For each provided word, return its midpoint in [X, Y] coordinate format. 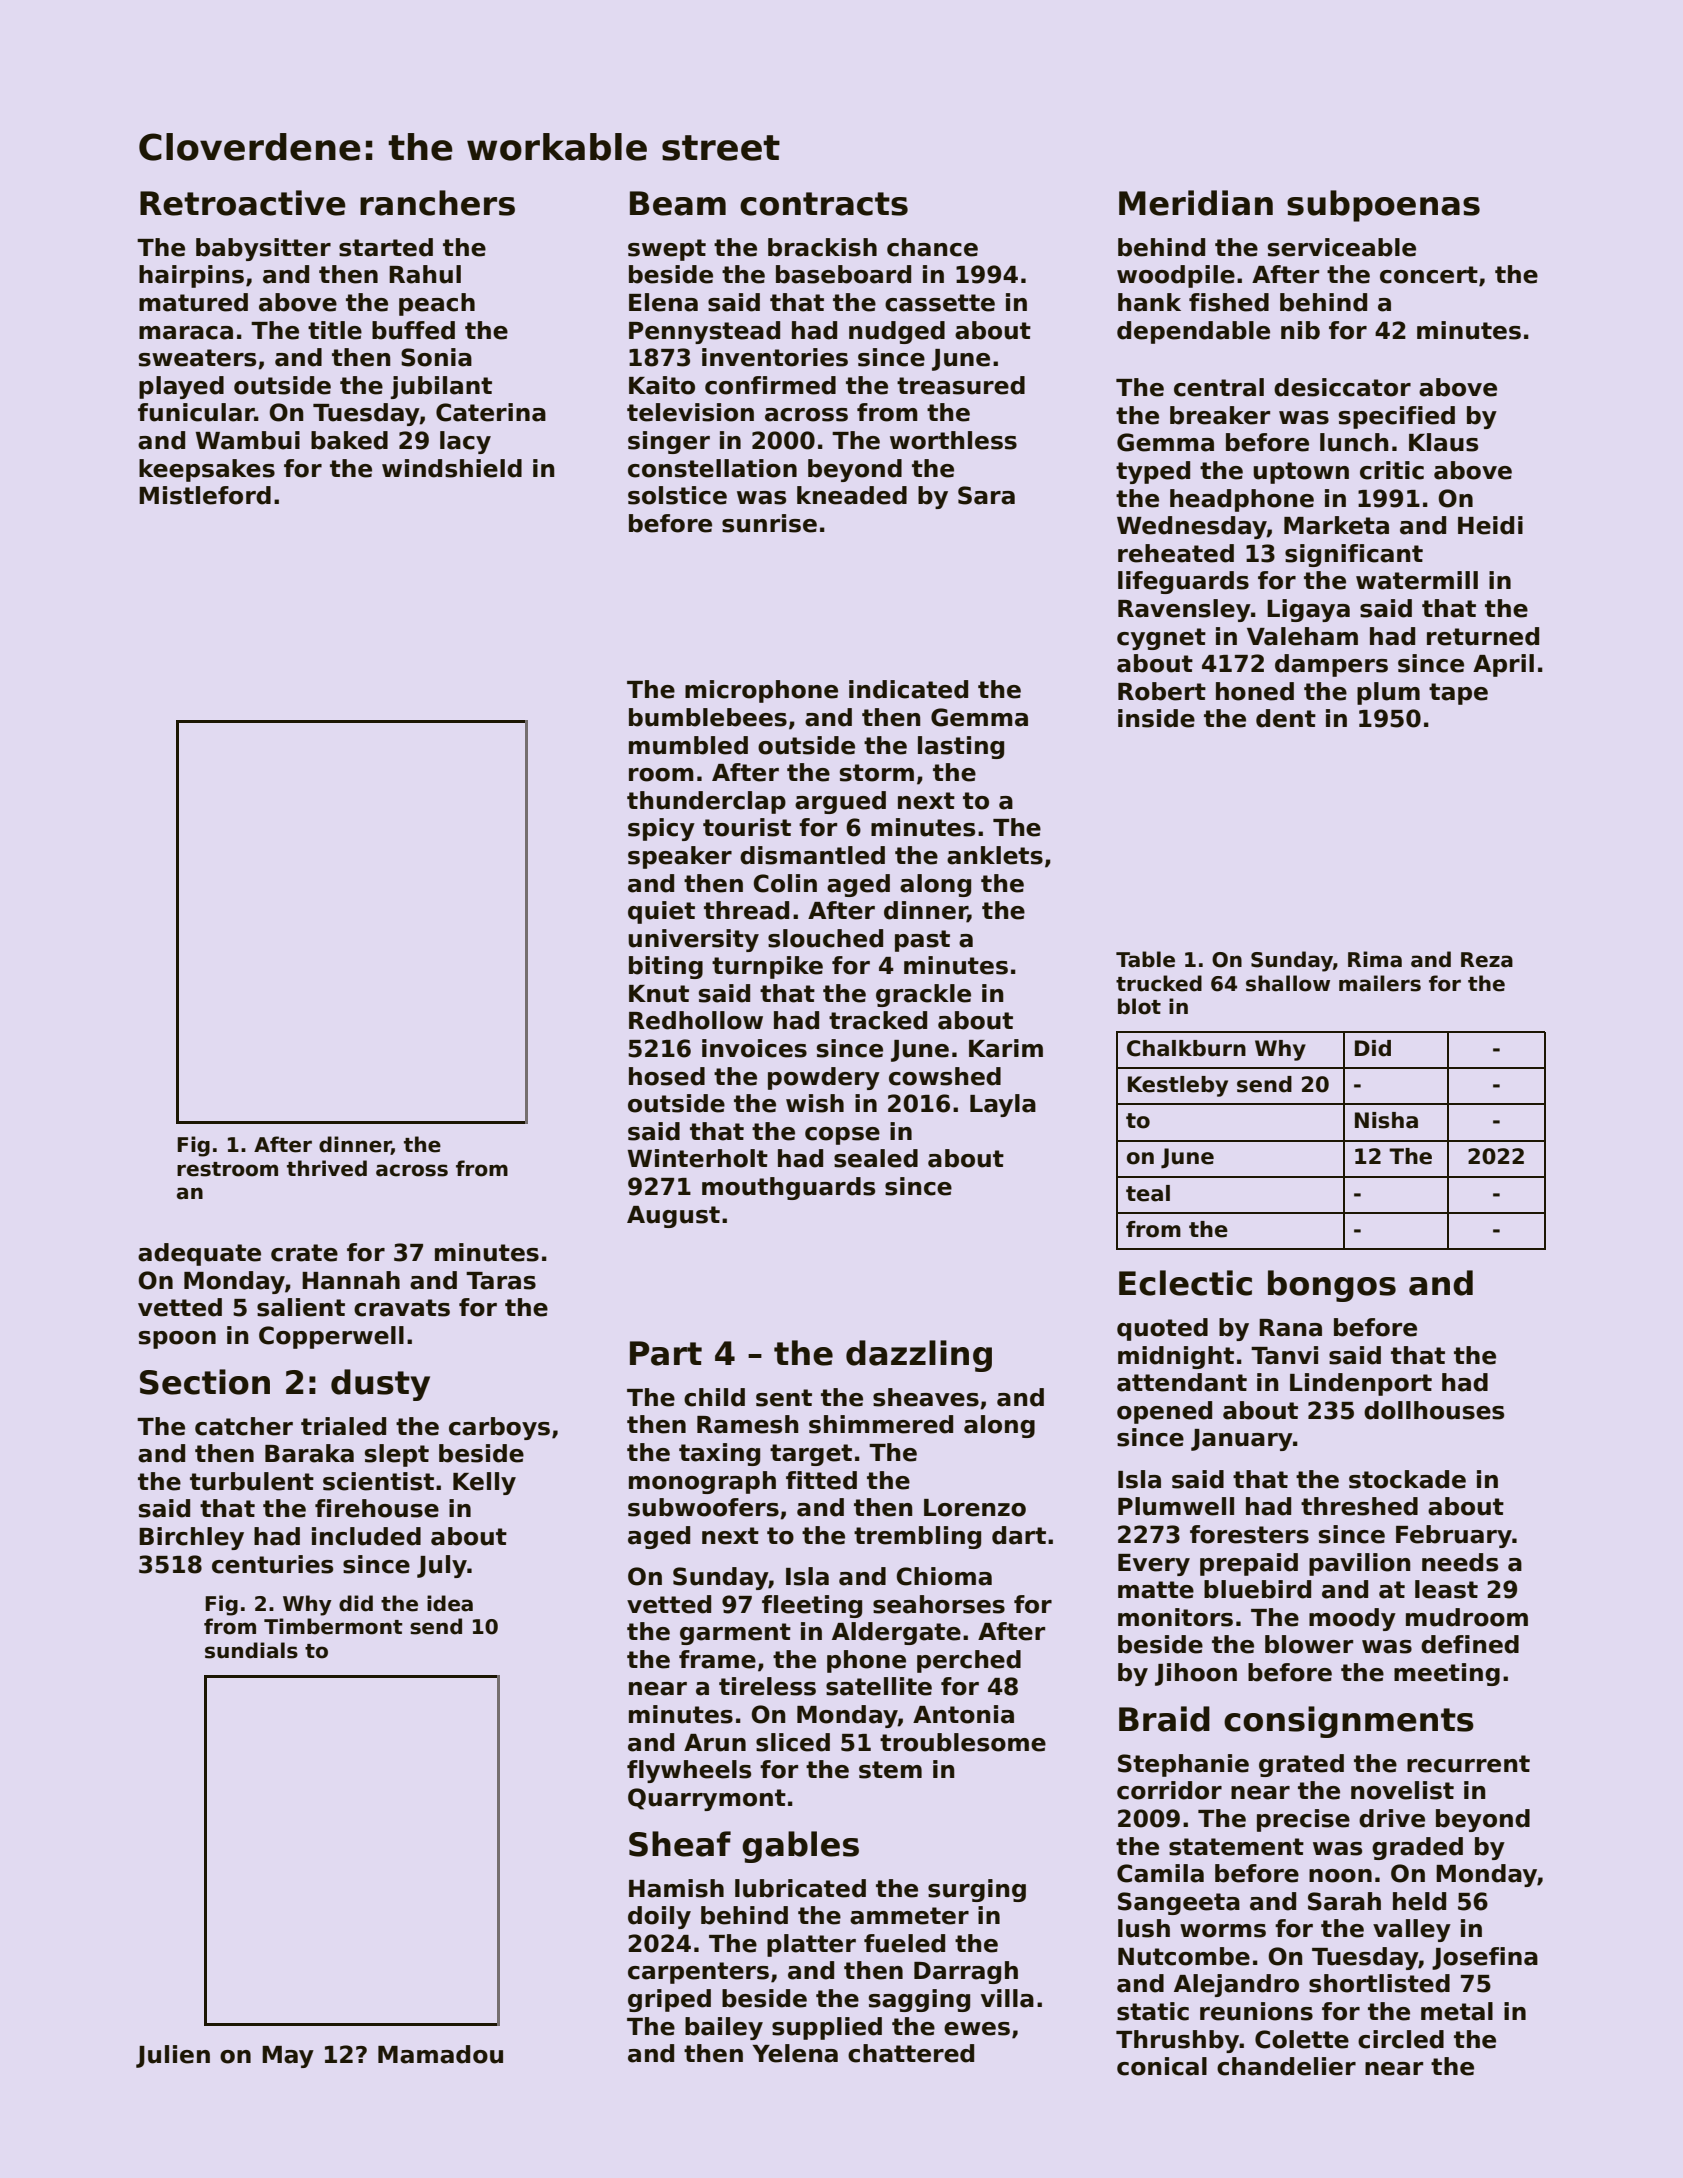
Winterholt [698, 1158]
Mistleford [205, 495]
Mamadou [440, 2054]
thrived [327, 1168]
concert [1429, 275]
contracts [824, 204]
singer [669, 442]
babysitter [263, 249]
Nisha [1386, 1120]
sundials [251, 1650]
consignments [1349, 1722]
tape [1458, 694]
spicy [661, 829]
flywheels [689, 1771]
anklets [995, 855]
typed [1153, 472]
